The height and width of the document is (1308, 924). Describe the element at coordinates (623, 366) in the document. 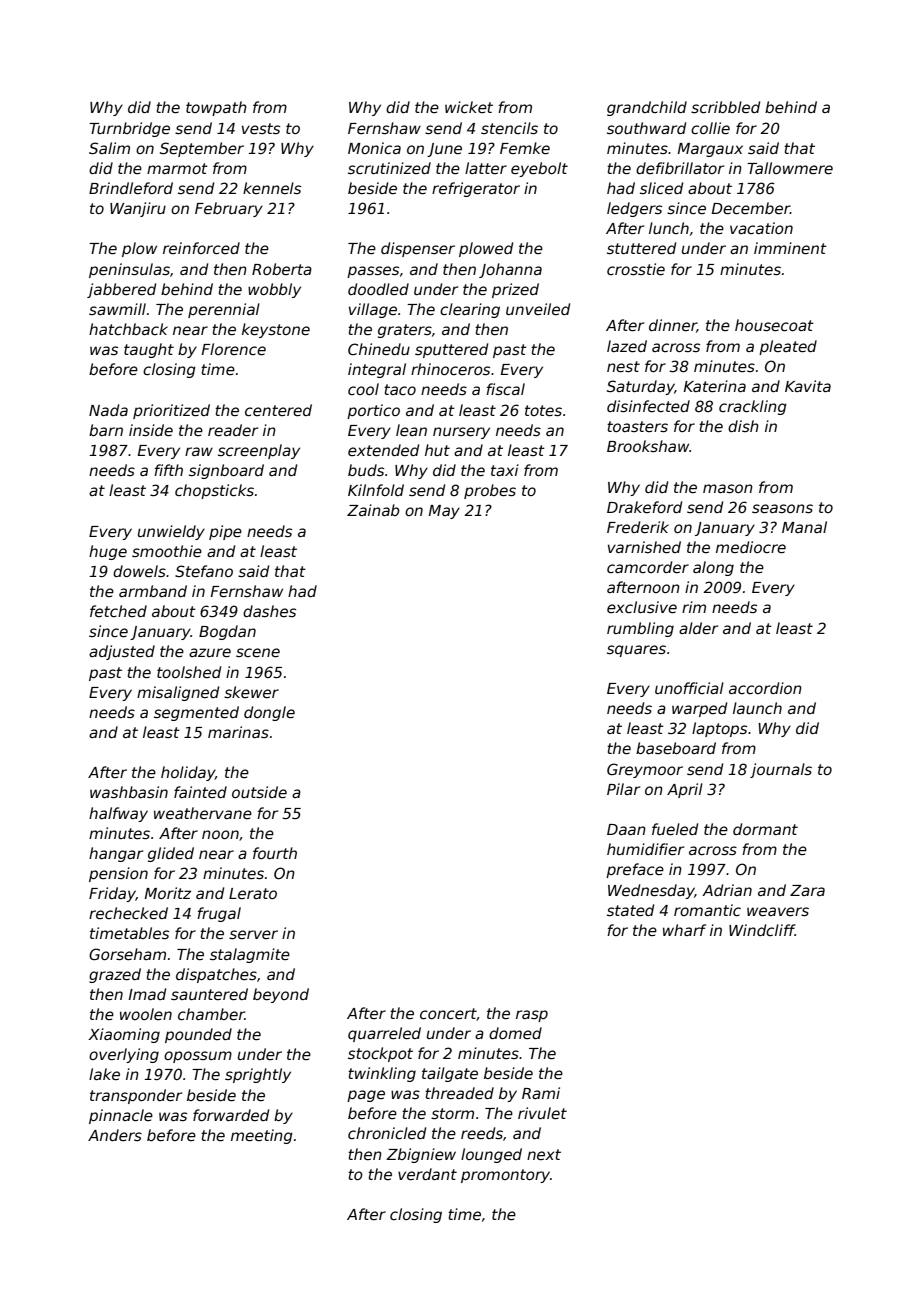

I see `nest` at that location.
